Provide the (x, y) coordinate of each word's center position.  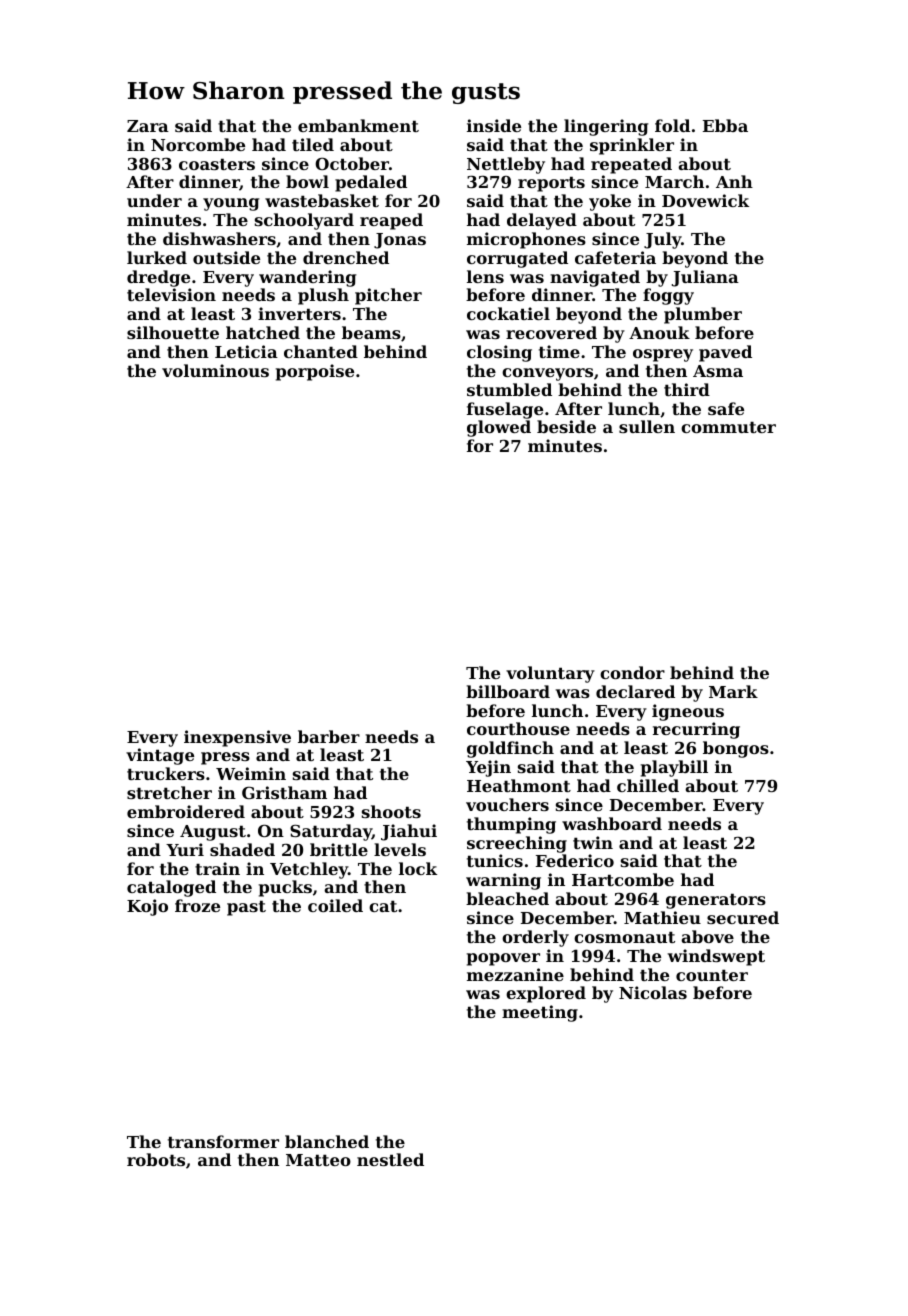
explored (546, 994)
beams (371, 332)
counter (712, 975)
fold (672, 125)
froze (197, 905)
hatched (263, 332)
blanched (327, 1141)
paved (725, 353)
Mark (733, 691)
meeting (540, 1013)
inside (494, 125)
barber (329, 736)
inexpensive (237, 738)
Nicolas (653, 992)
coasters (217, 164)
